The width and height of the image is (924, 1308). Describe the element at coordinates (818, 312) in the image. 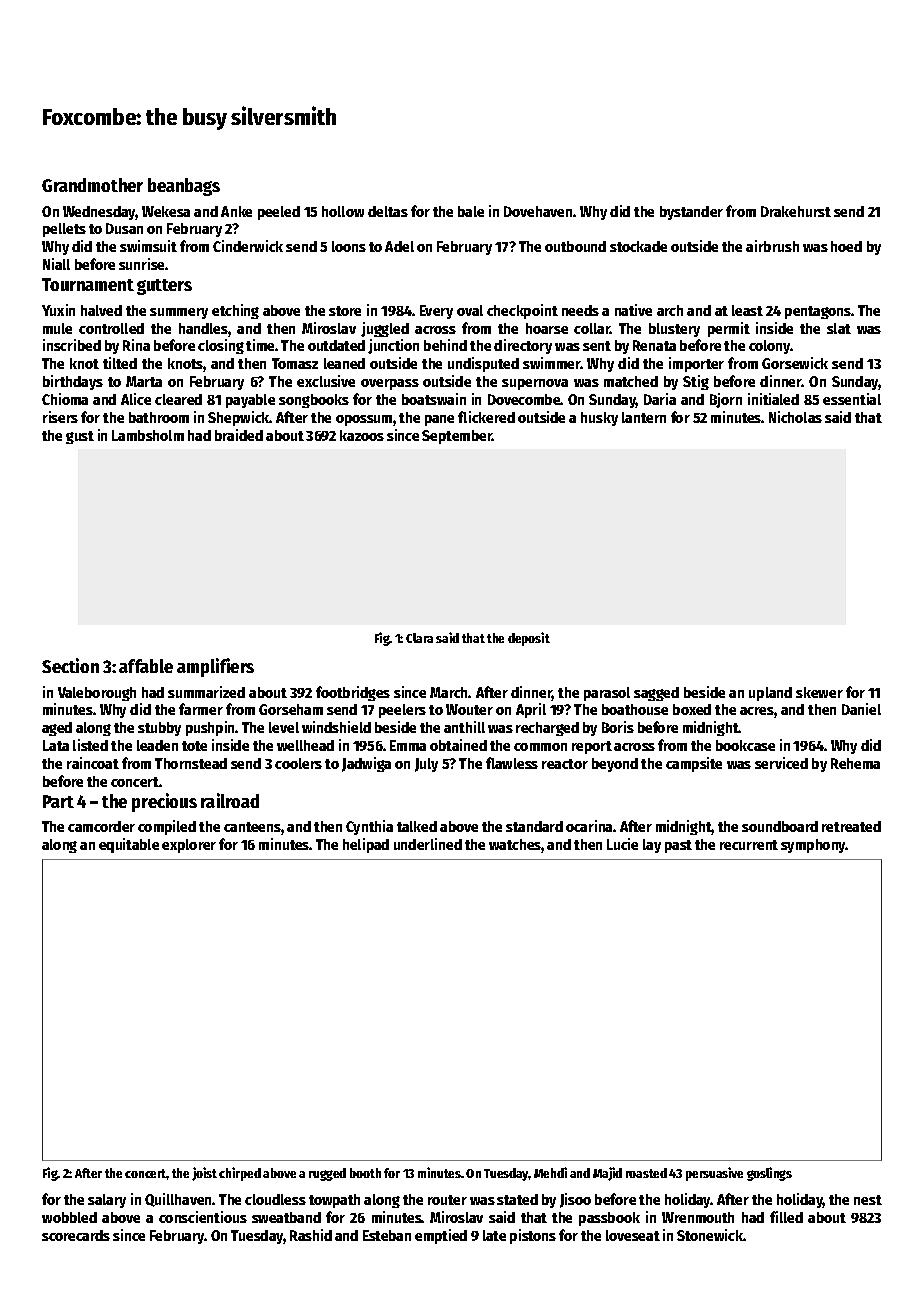

I see `pentagons` at that location.
